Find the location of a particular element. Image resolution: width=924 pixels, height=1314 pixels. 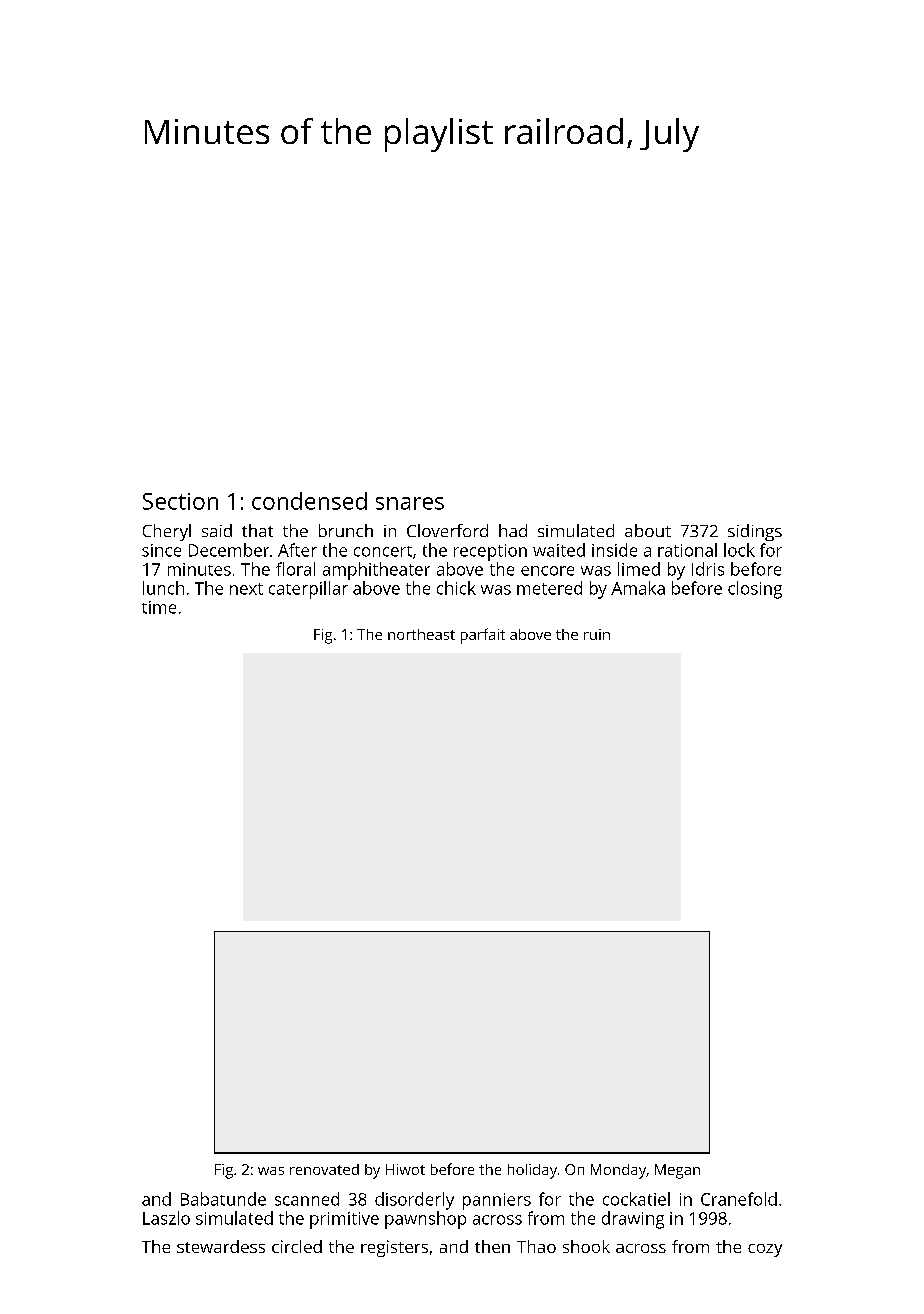

lunch is located at coordinates (163, 588).
